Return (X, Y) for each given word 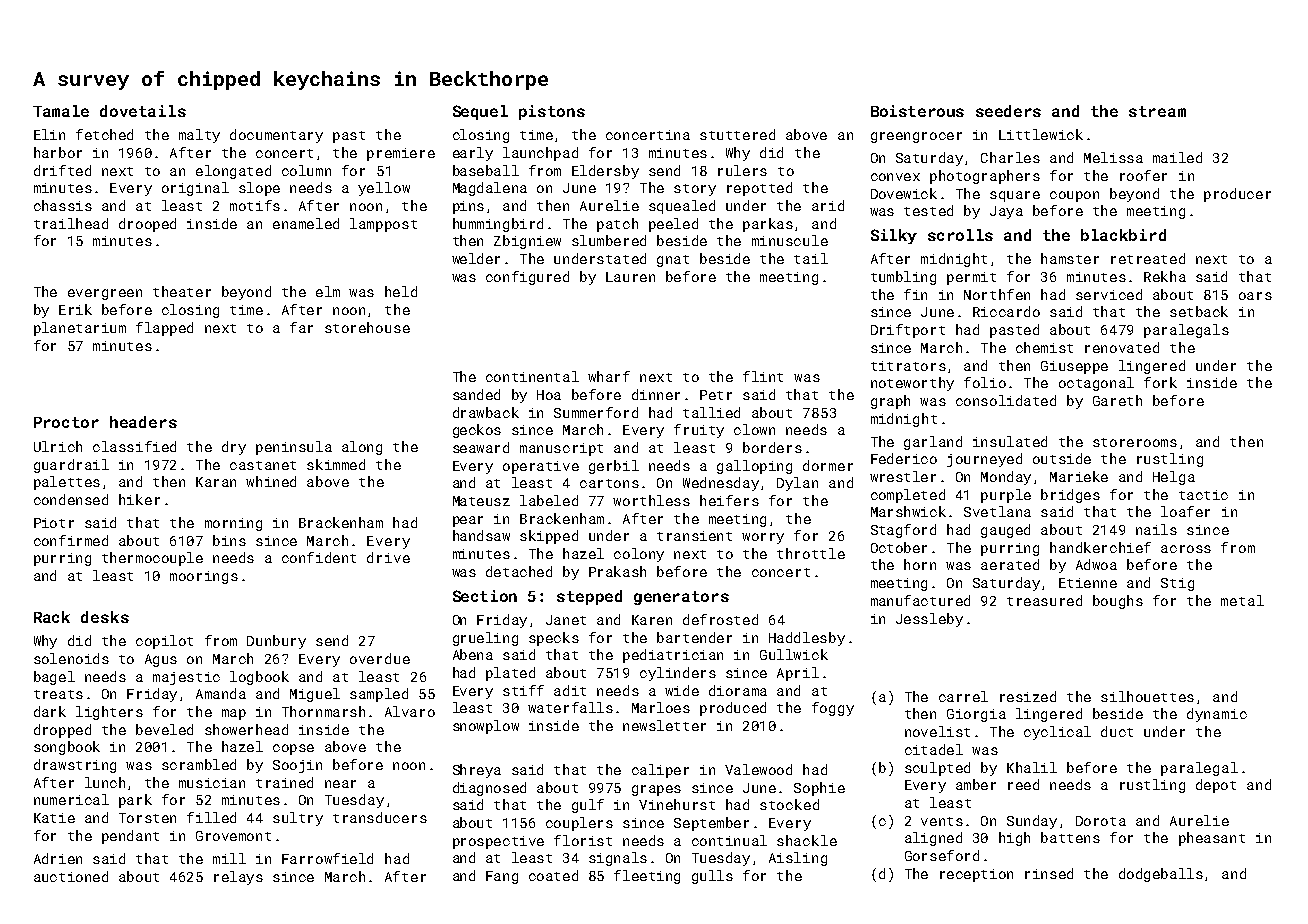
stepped (589, 597)
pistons (552, 112)
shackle (807, 840)
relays (238, 878)
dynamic (1217, 715)
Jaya (1006, 212)
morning (233, 524)
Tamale (61, 111)
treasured (1044, 600)
